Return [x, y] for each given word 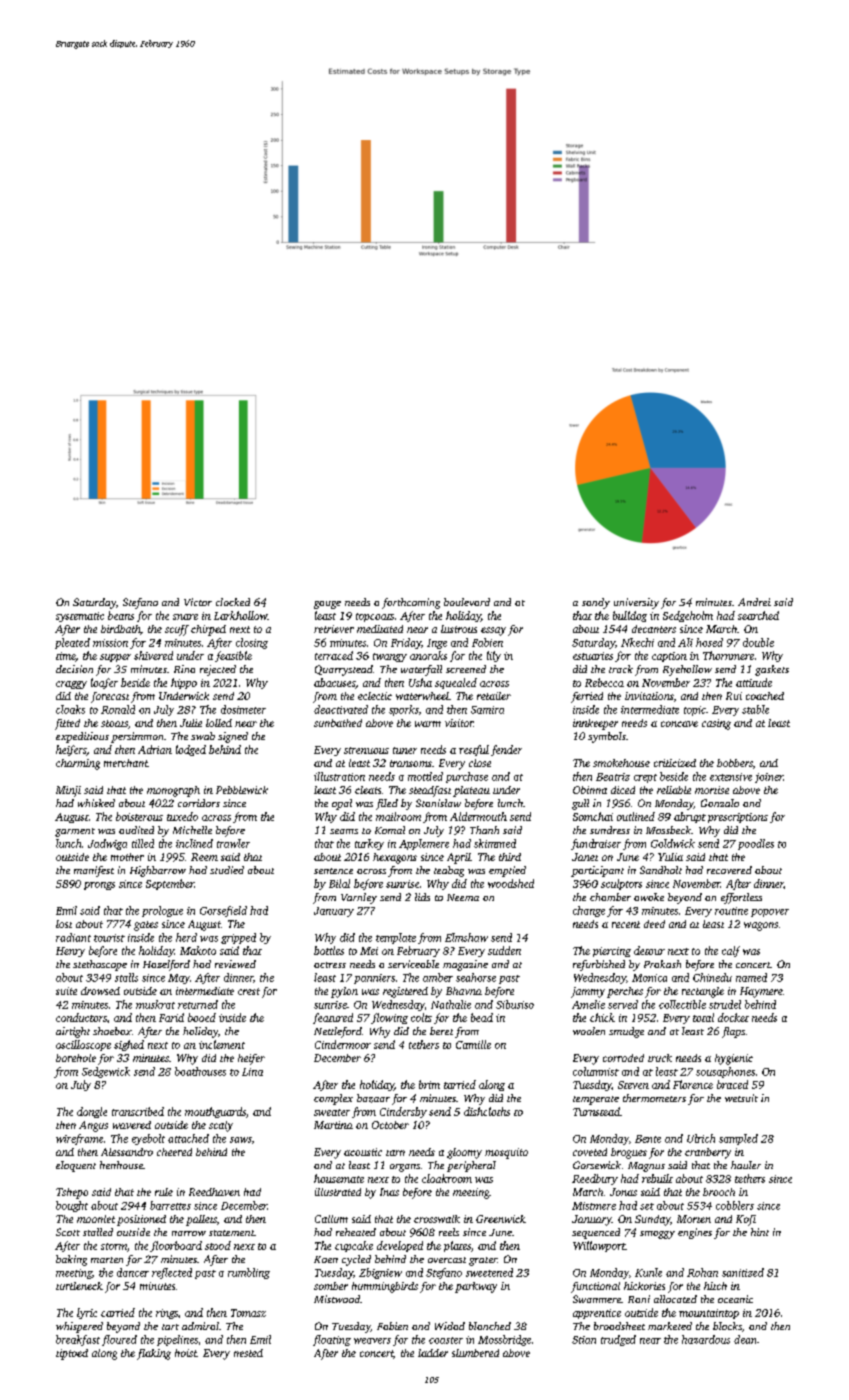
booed [202, 1017]
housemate [339, 1178]
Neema [463, 897]
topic [695, 711]
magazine [465, 965]
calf [731, 951]
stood [218, 1245]
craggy [71, 685]
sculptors [621, 884]
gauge [327, 605]
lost [64, 924]
